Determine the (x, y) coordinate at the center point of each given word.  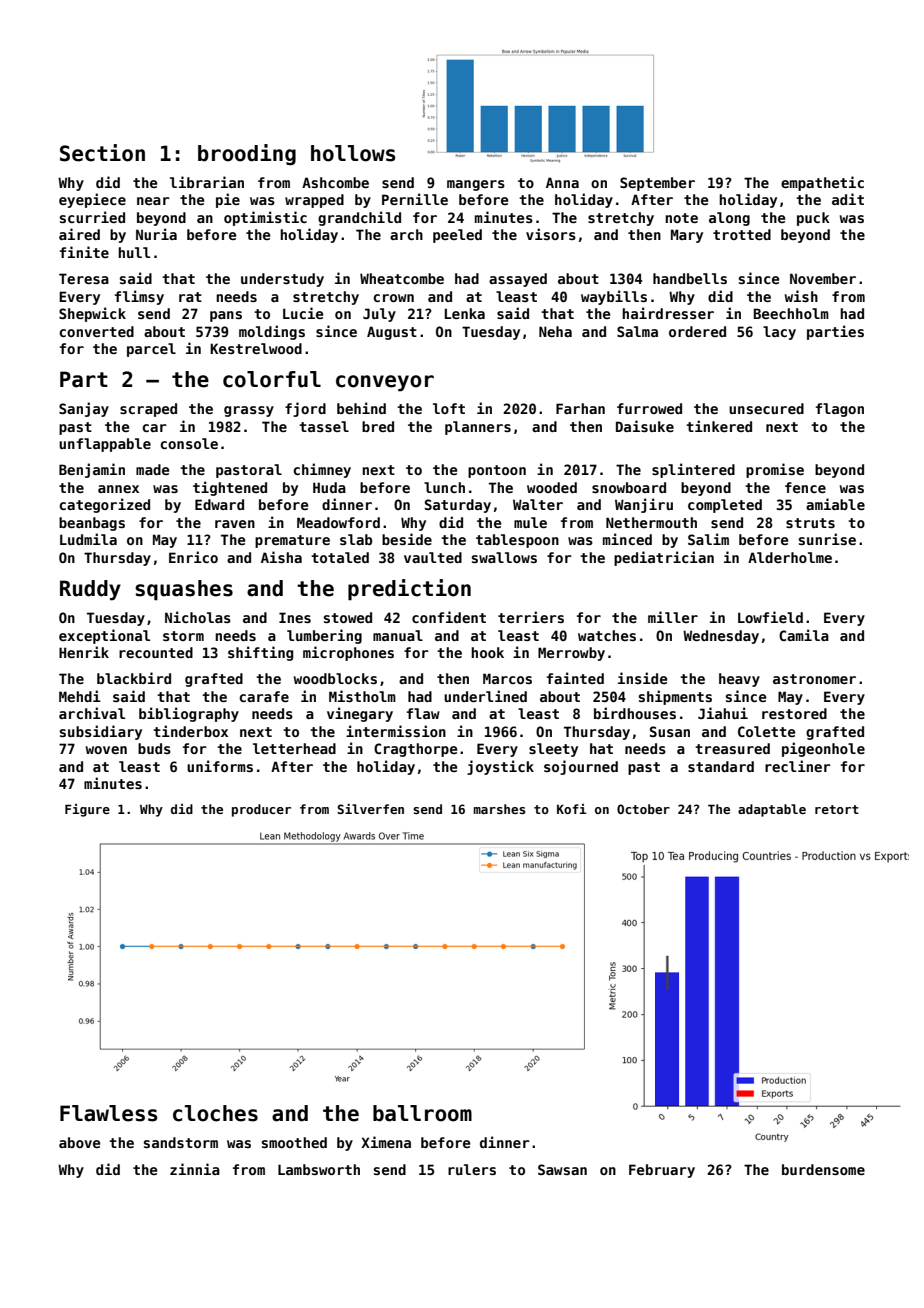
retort (837, 809)
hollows (353, 153)
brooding (247, 154)
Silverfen (370, 809)
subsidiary (101, 732)
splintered (693, 470)
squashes (184, 590)
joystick (500, 767)
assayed (518, 280)
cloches (215, 1113)
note (681, 218)
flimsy (139, 297)
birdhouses (635, 713)
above (79, 1142)
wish (801, 296)
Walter (538, 504)
